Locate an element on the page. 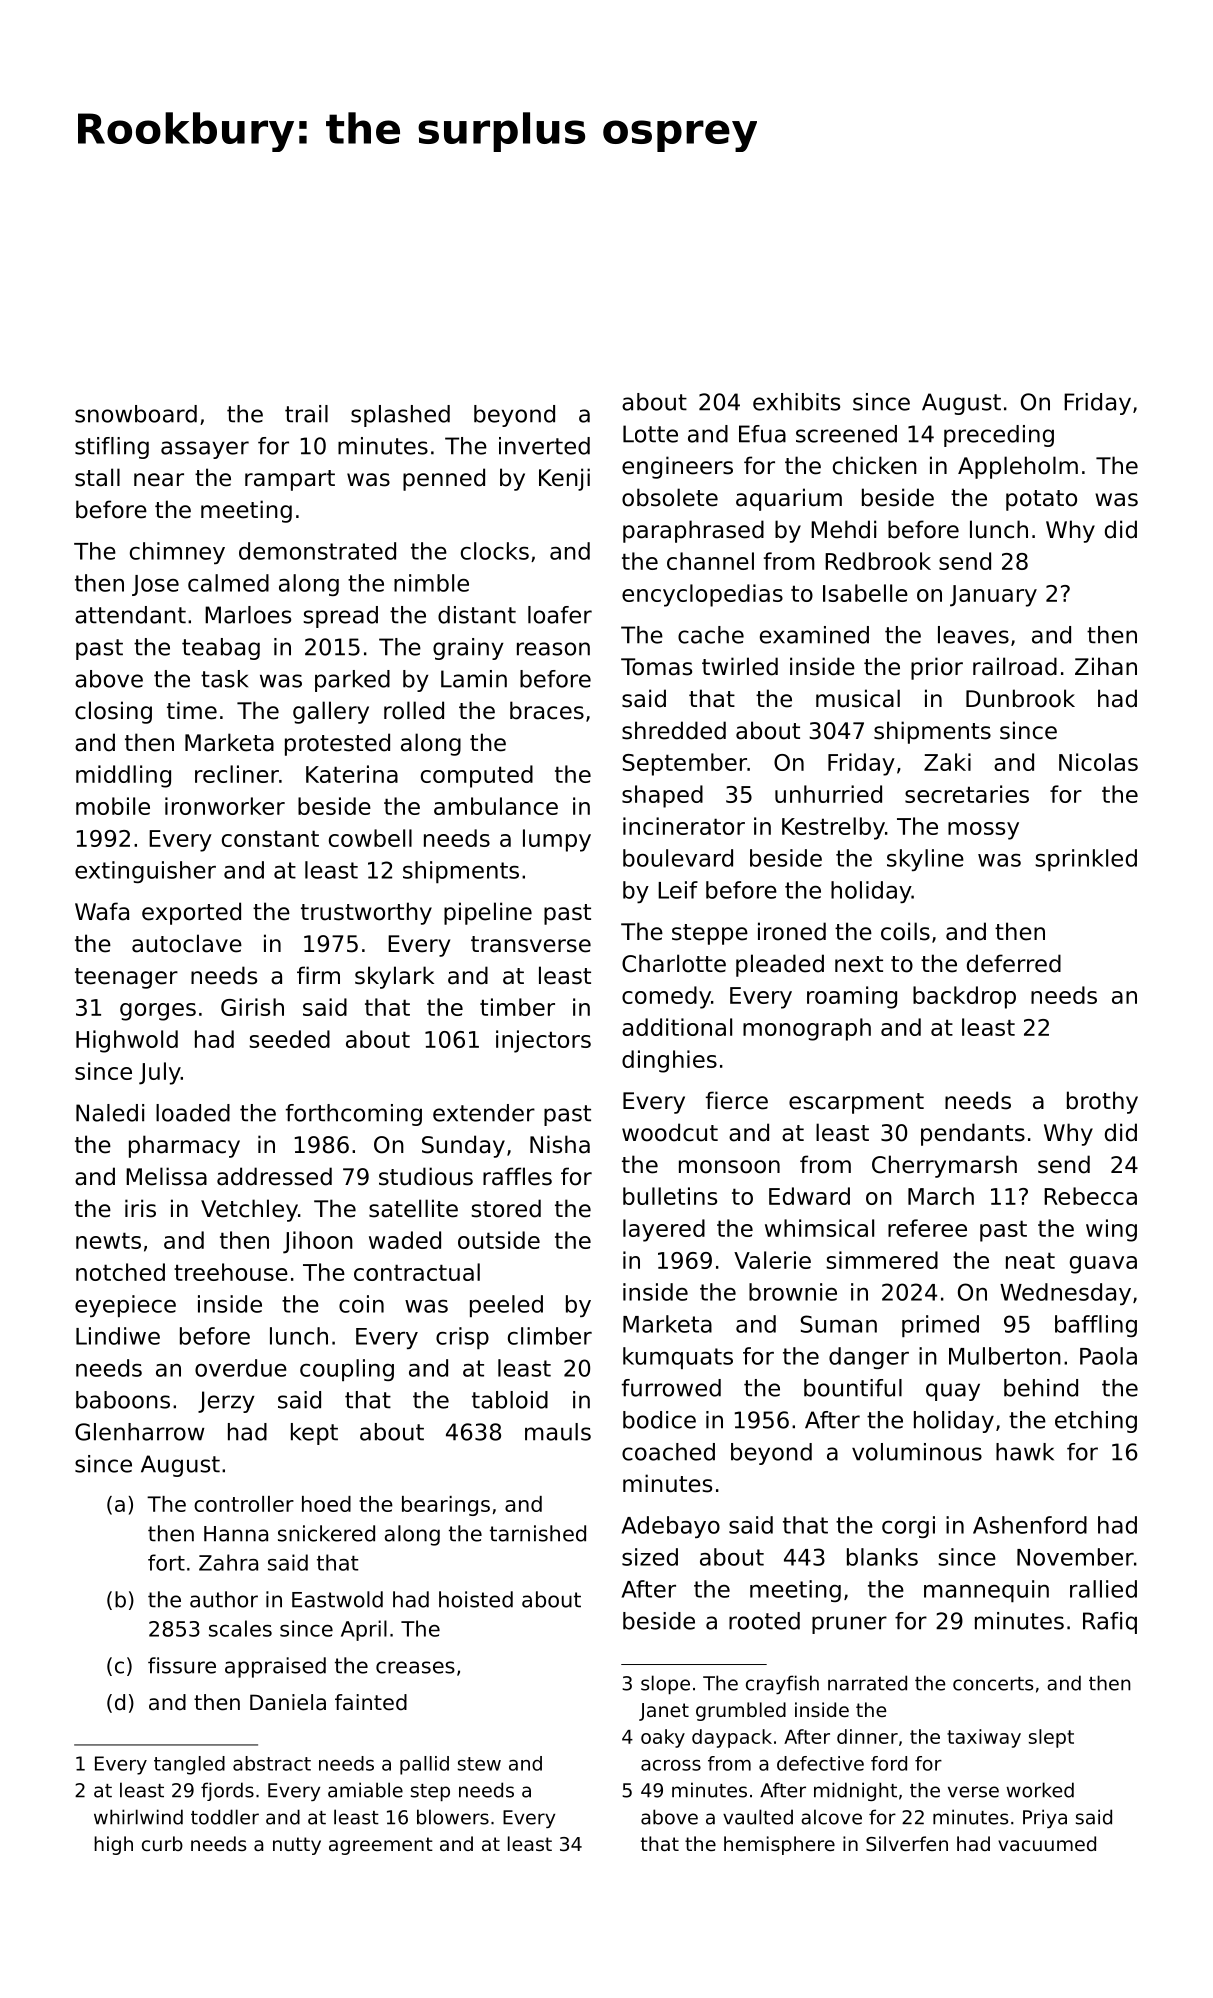 This page has height=1998, width=1213. loafer is located at coordinates (560, 615).
